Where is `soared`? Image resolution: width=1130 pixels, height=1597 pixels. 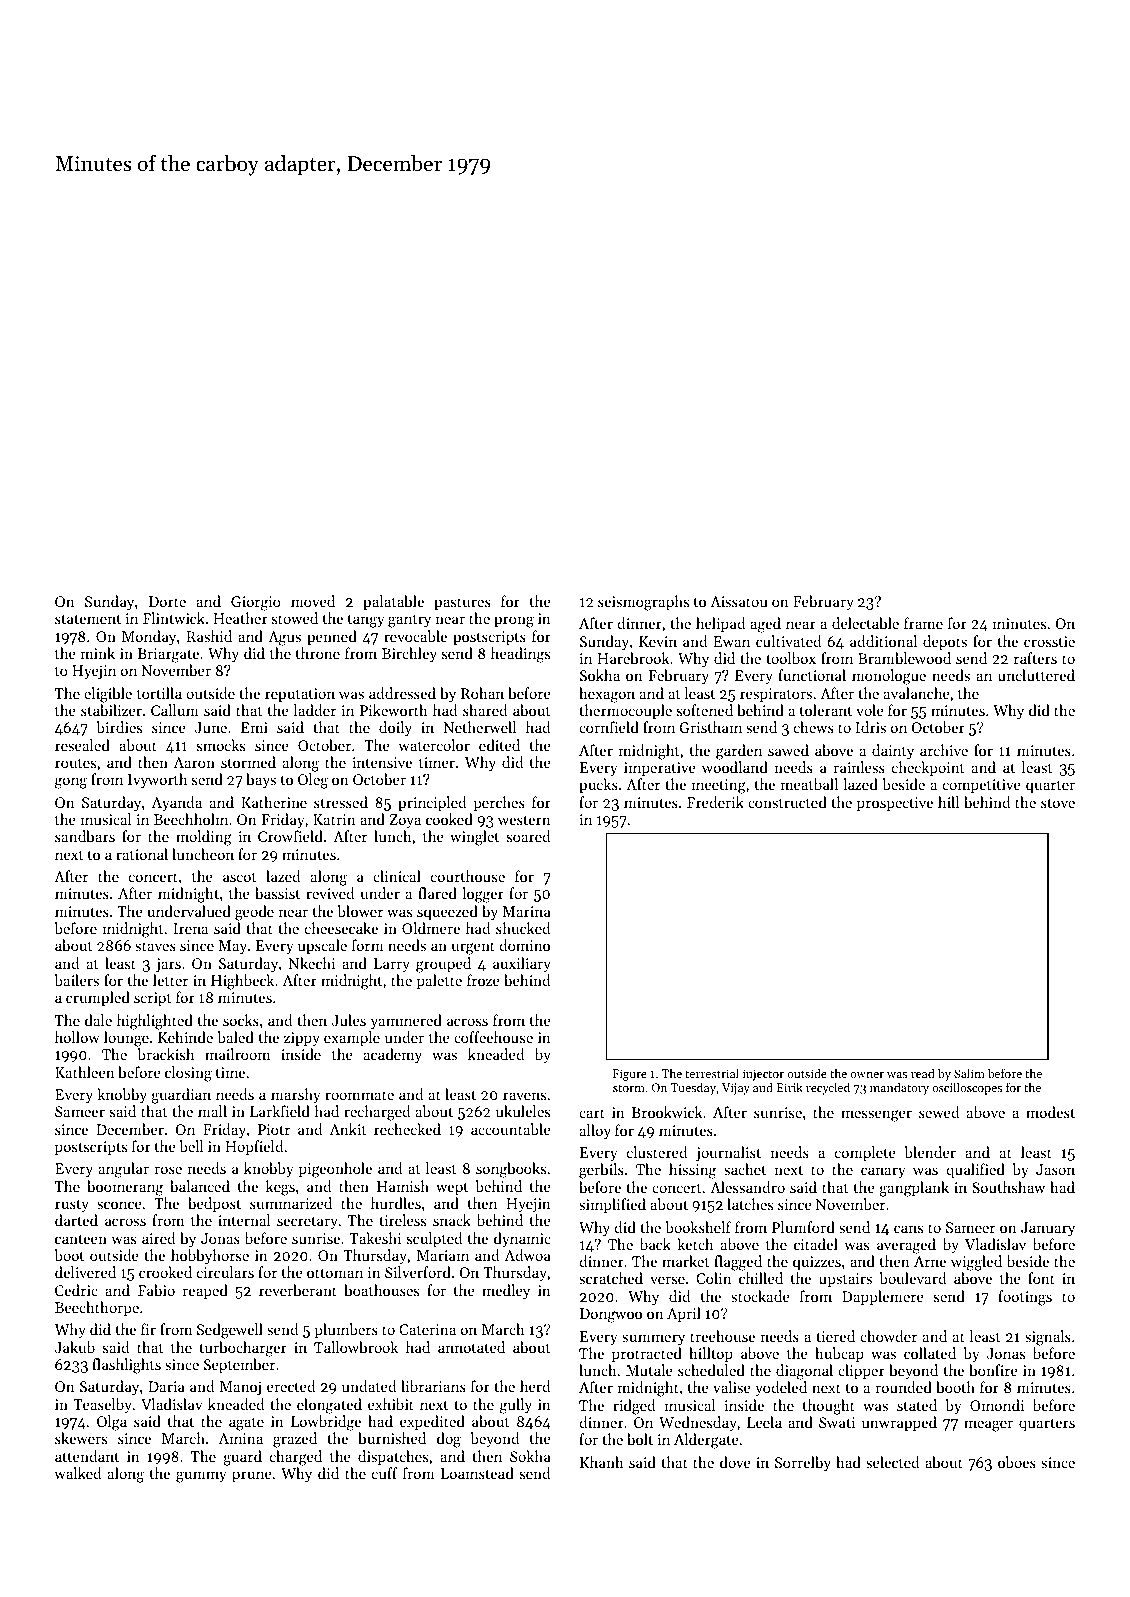 soared is located at coordinates (528, 836).
